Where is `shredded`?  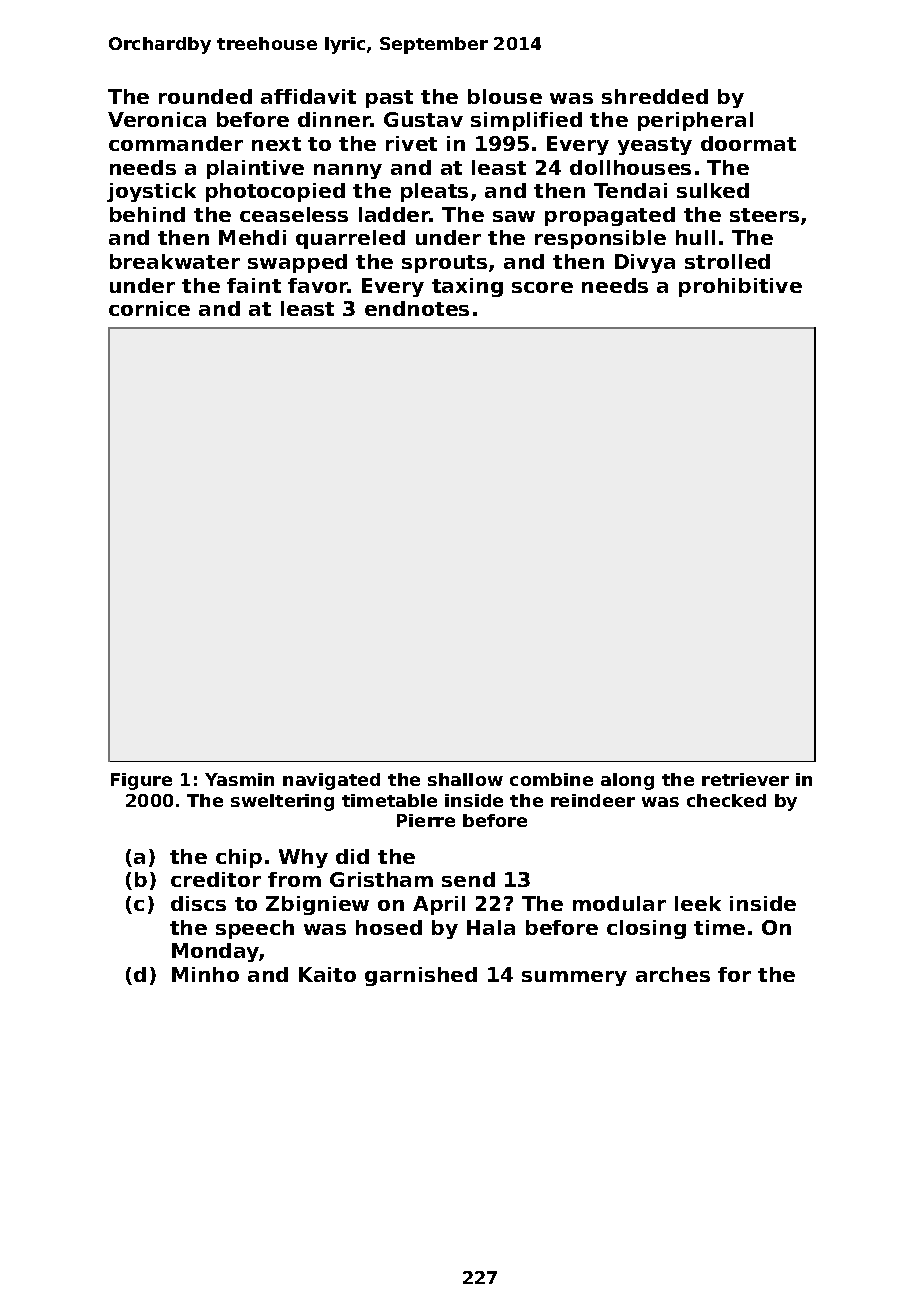 shredded is located at coordinates (655, 96).
